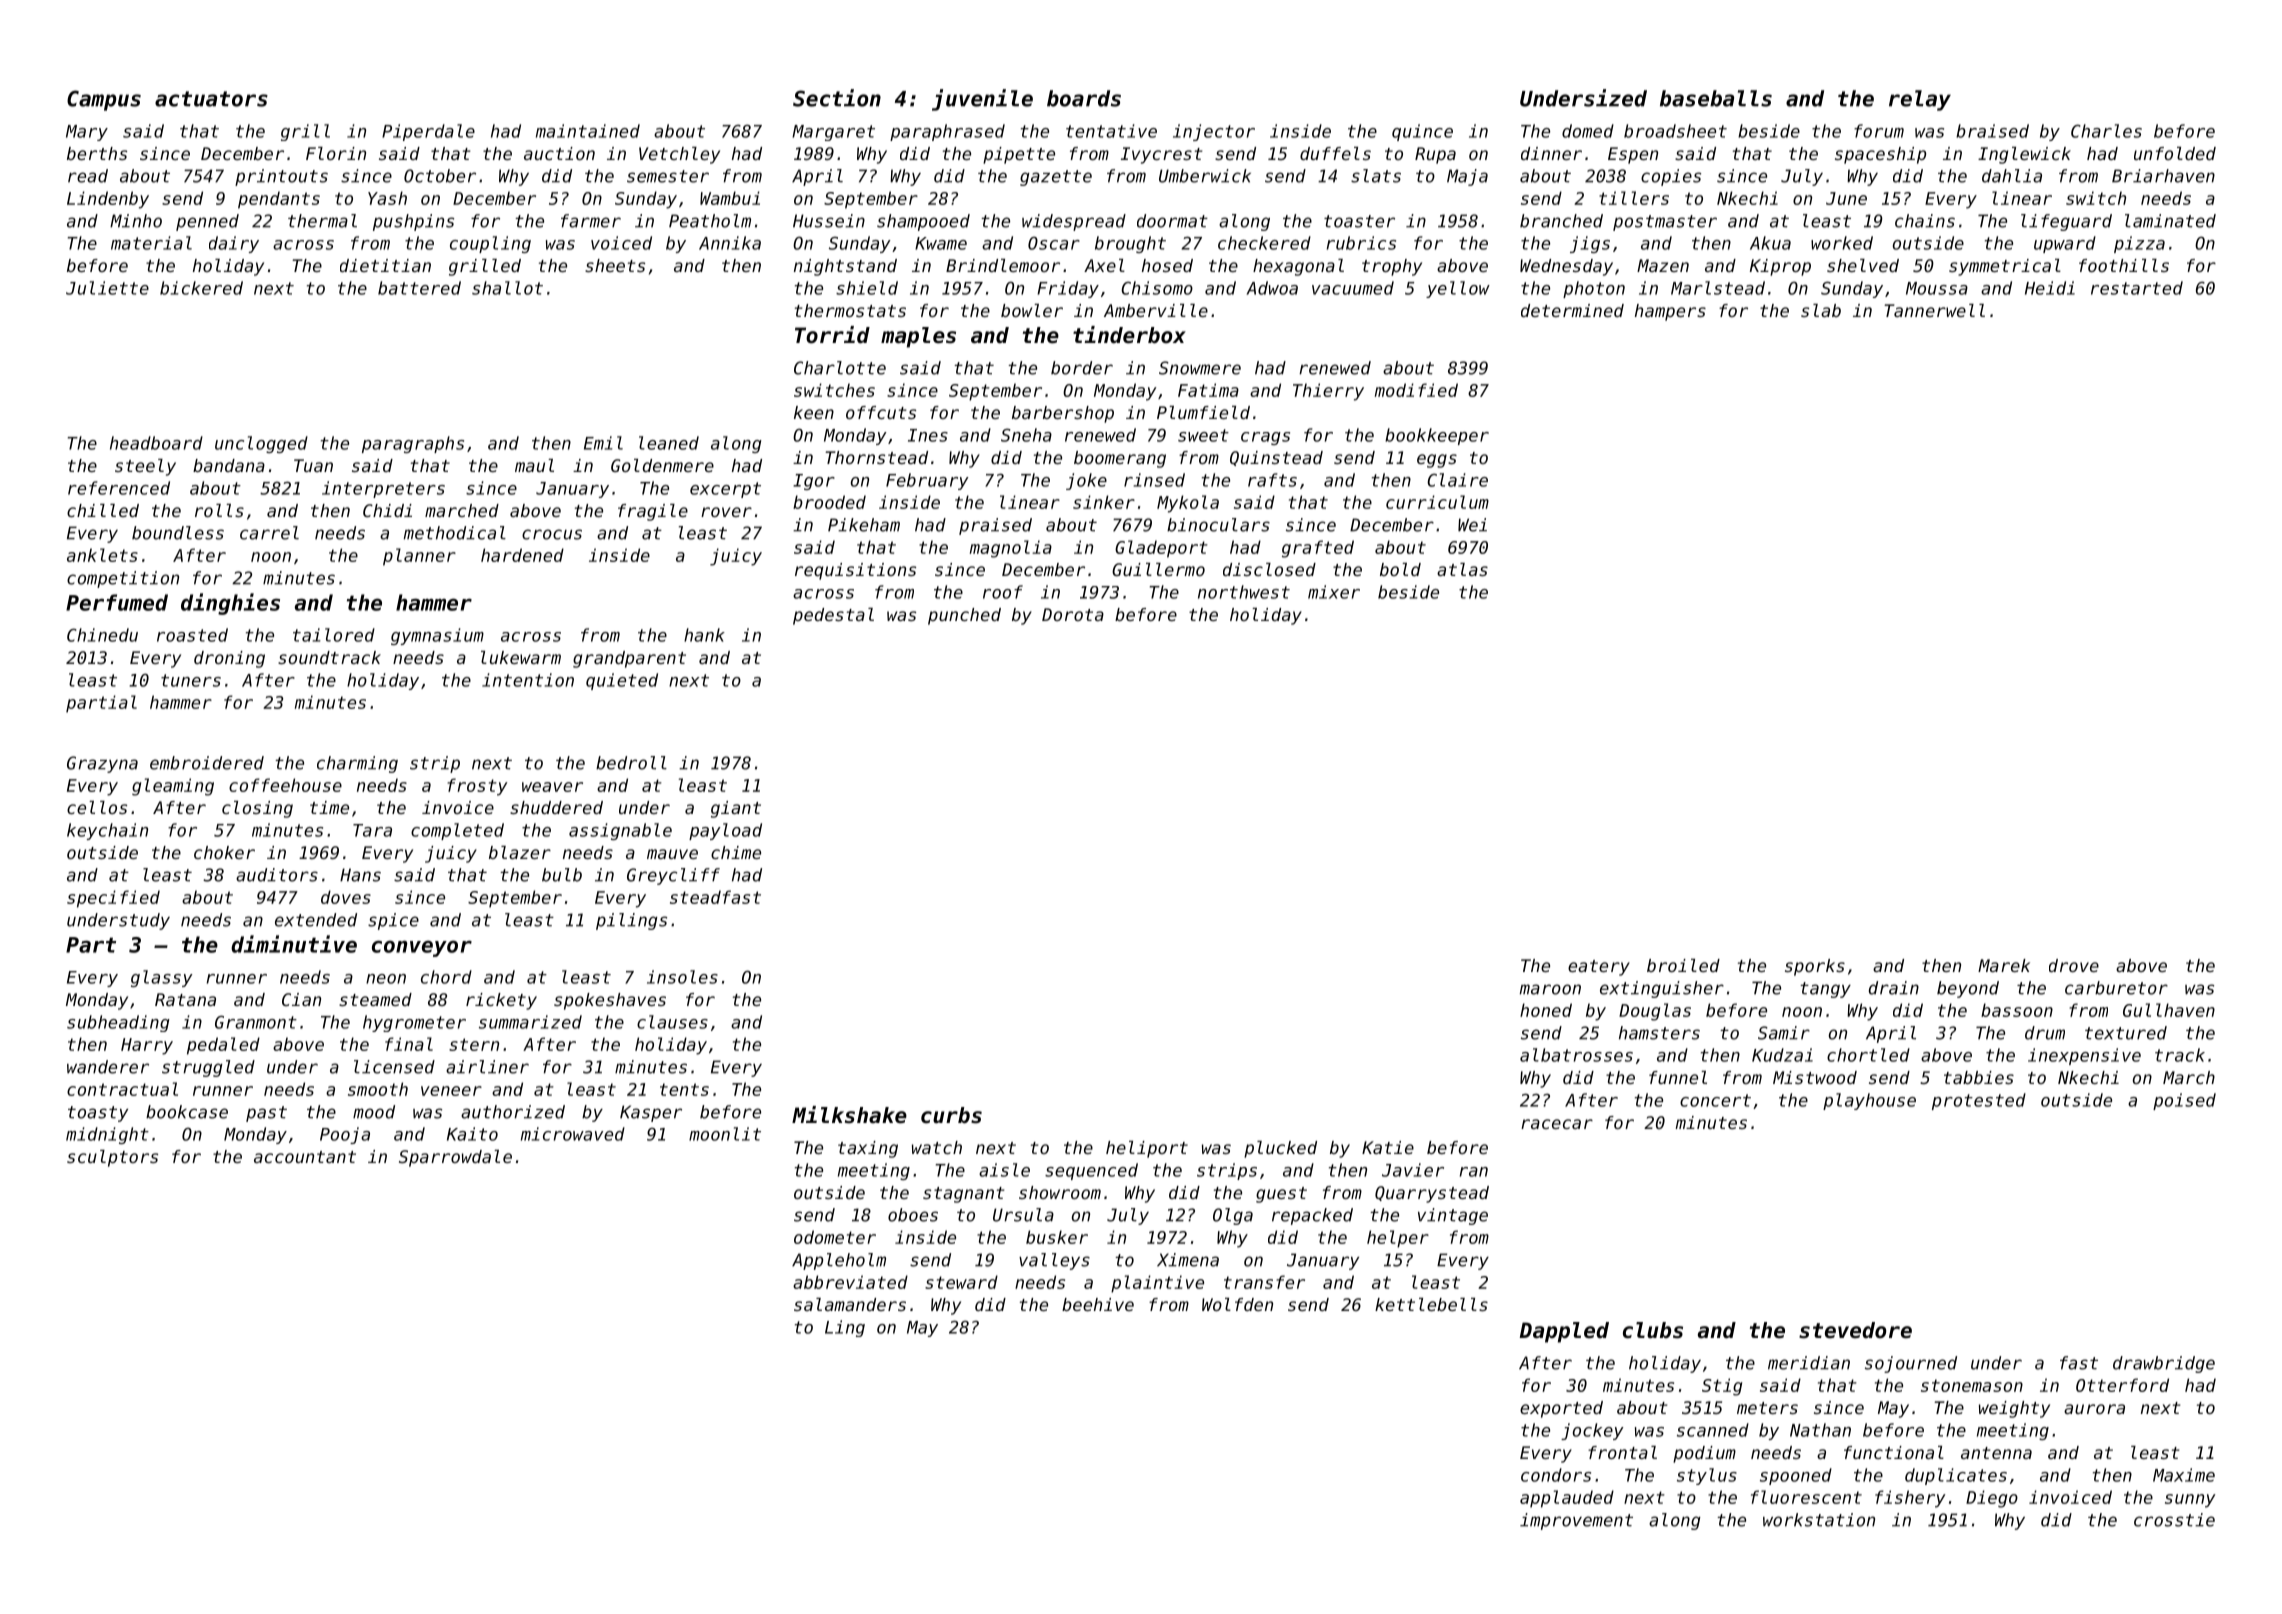 The height and width of the image is (1614, 2282). What do you see at coordinates (211, 99) in the image?
I see `actuators` at bounding box center [211, 99].
